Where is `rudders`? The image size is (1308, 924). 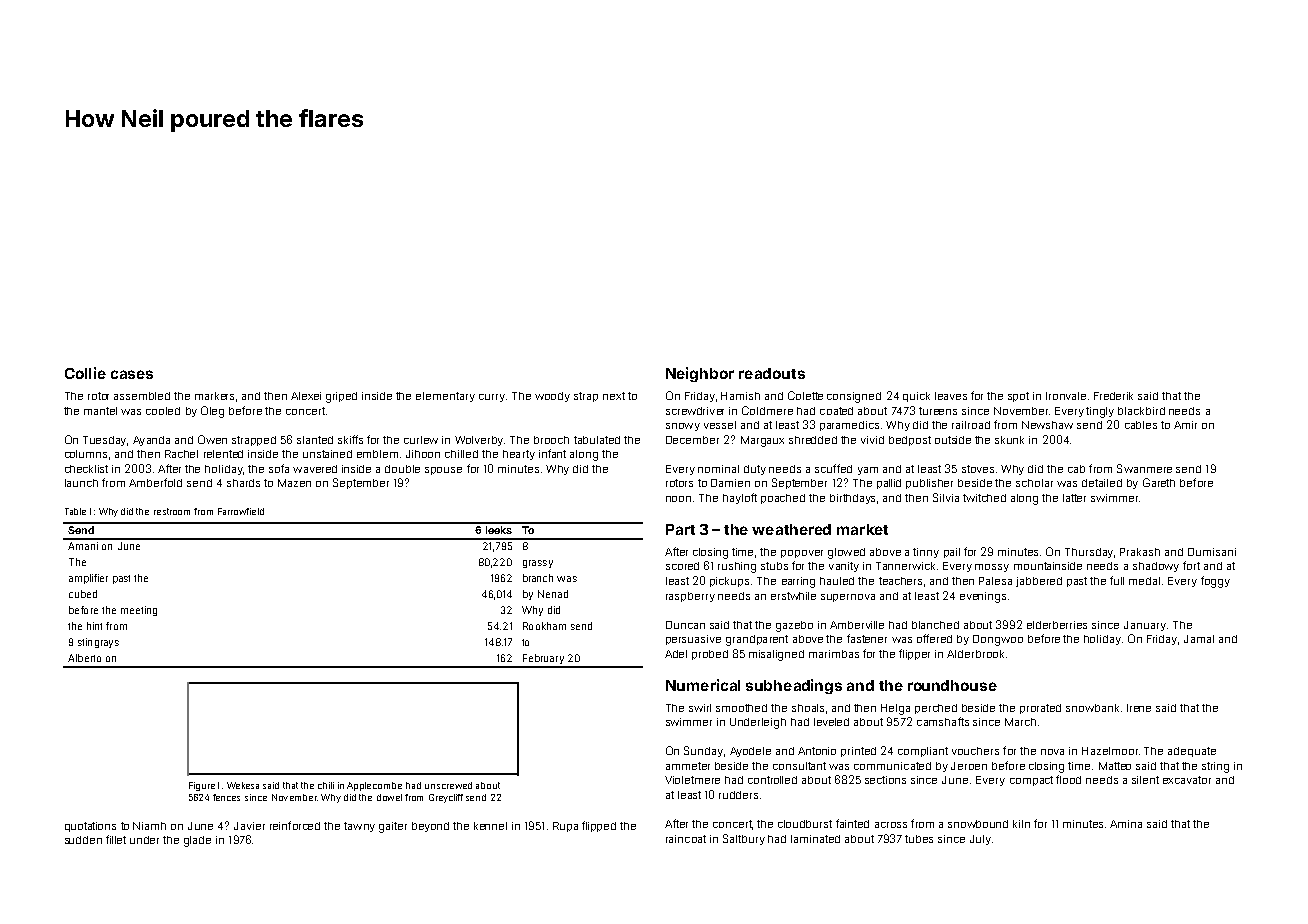 rudders is located at coordinates (738, 795).
